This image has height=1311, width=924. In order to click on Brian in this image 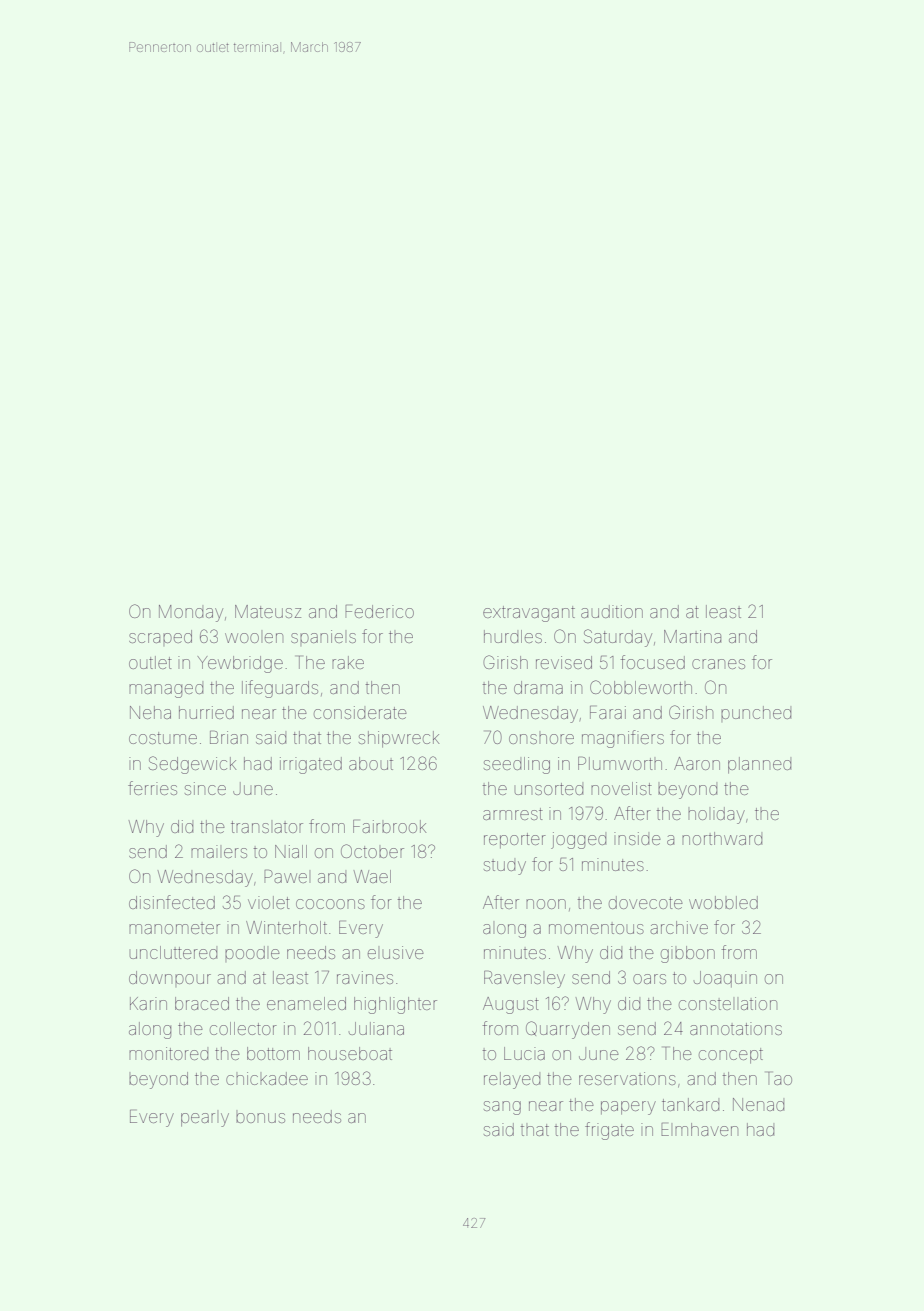, I will do `click(229, 737)`.
